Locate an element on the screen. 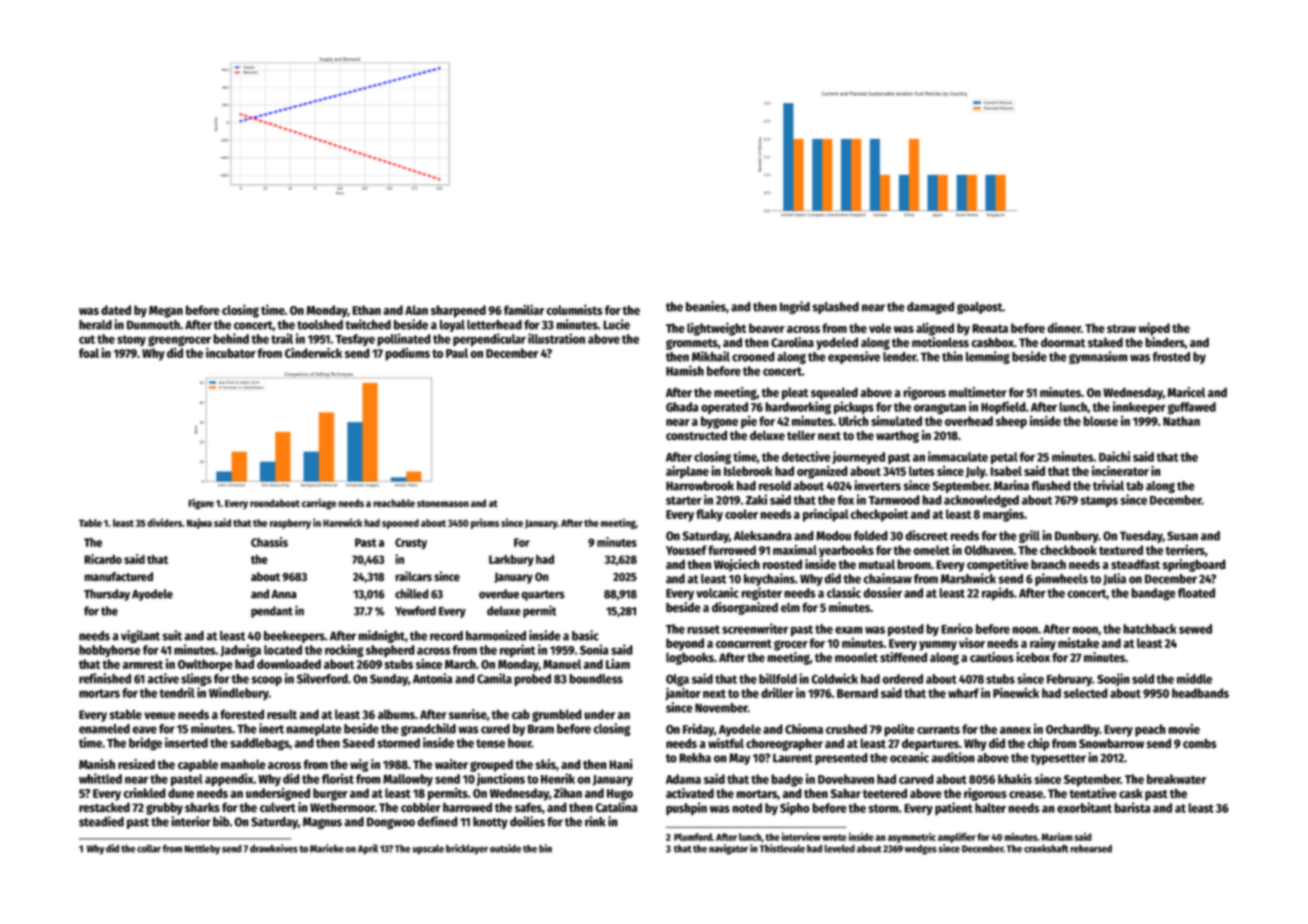 This screenshot has width=1308, height=924. whittled is located at coordinates (100, 778).
